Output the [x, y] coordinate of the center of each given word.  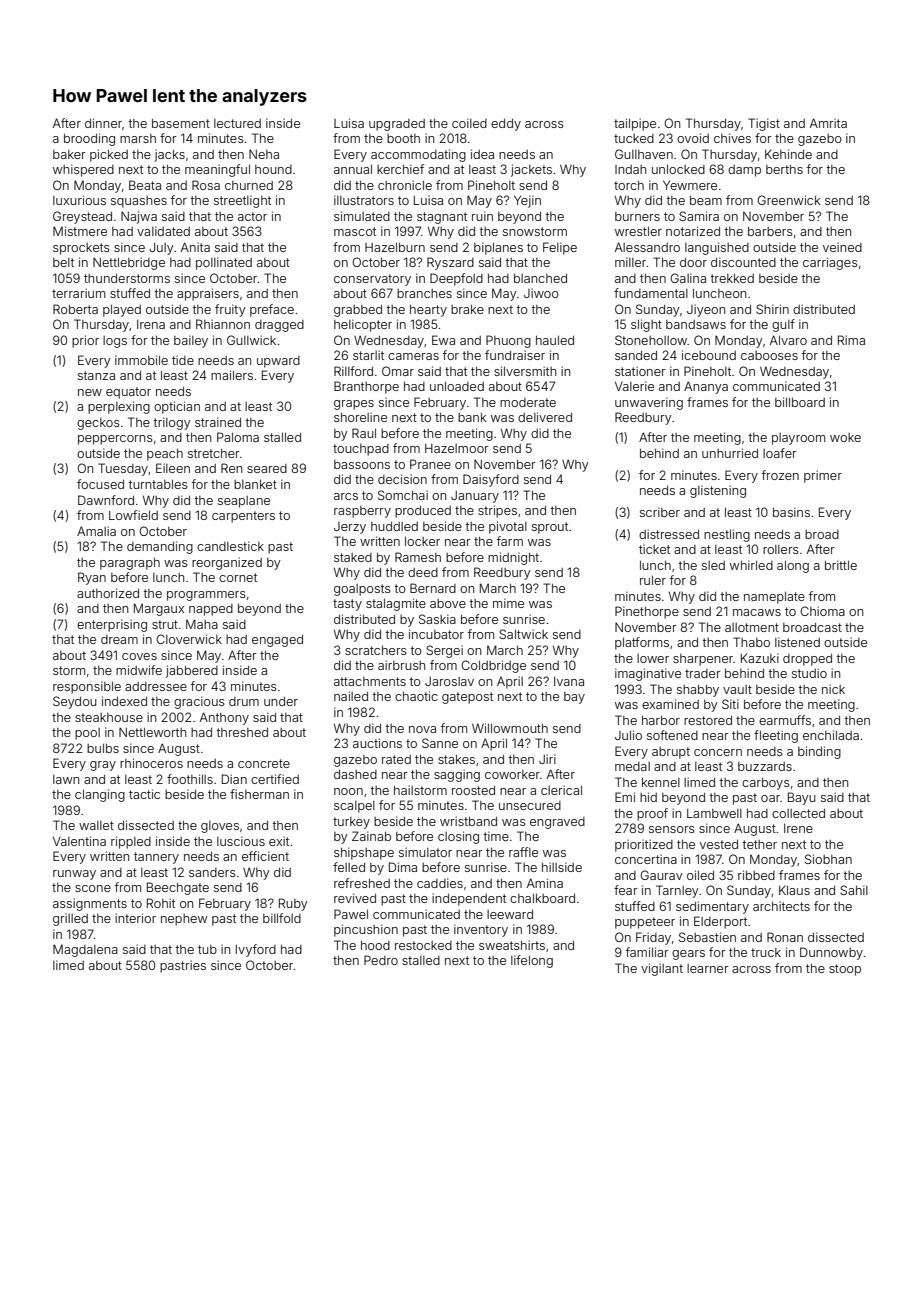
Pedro [381, 960]
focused [100, 484]
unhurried [730, 453]
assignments [90, 904]
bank [472, 417]
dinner [103, 123]
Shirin [772, 309]
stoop [845, 970]
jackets [531, 170]
